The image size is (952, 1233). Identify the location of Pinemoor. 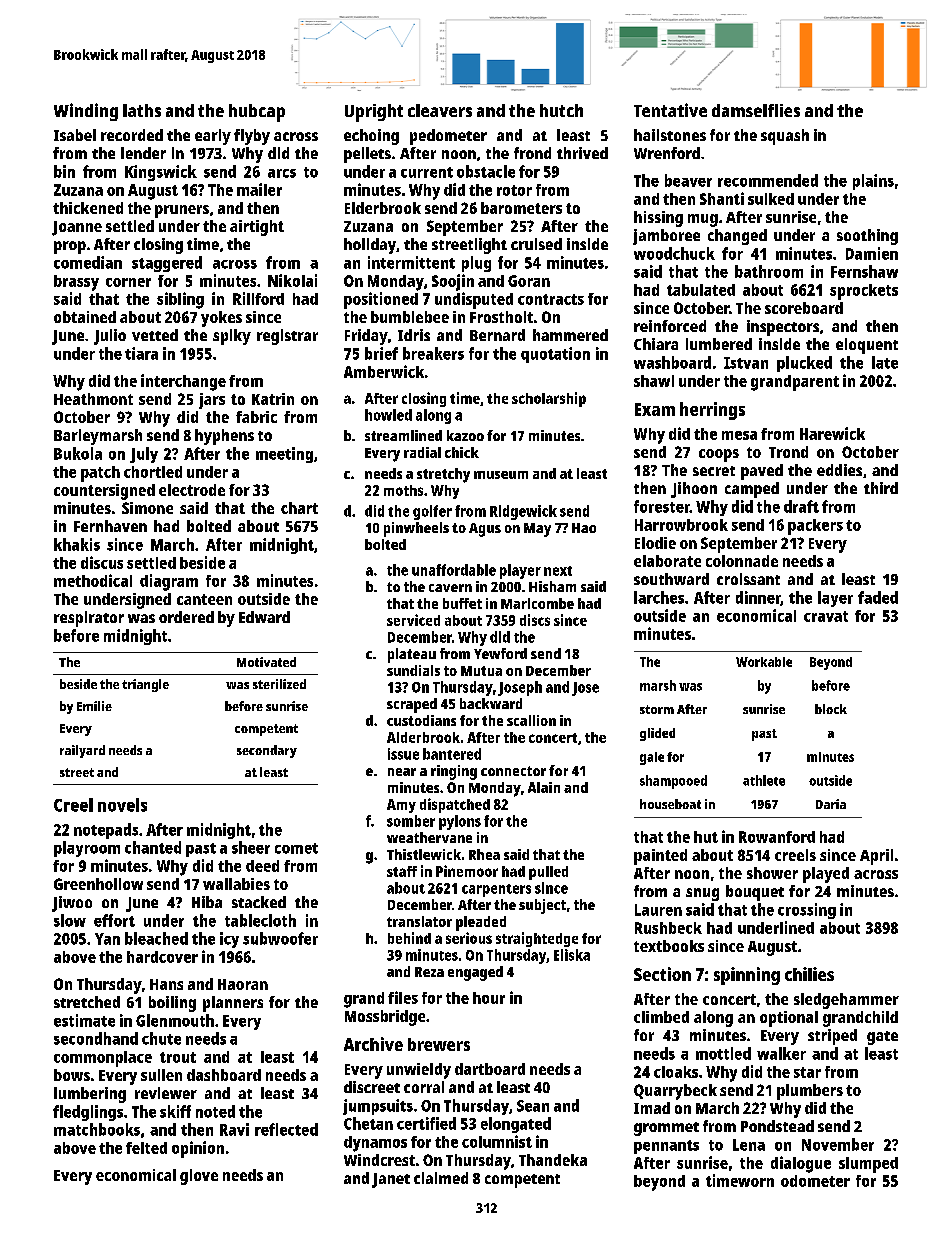
(467, 871).
